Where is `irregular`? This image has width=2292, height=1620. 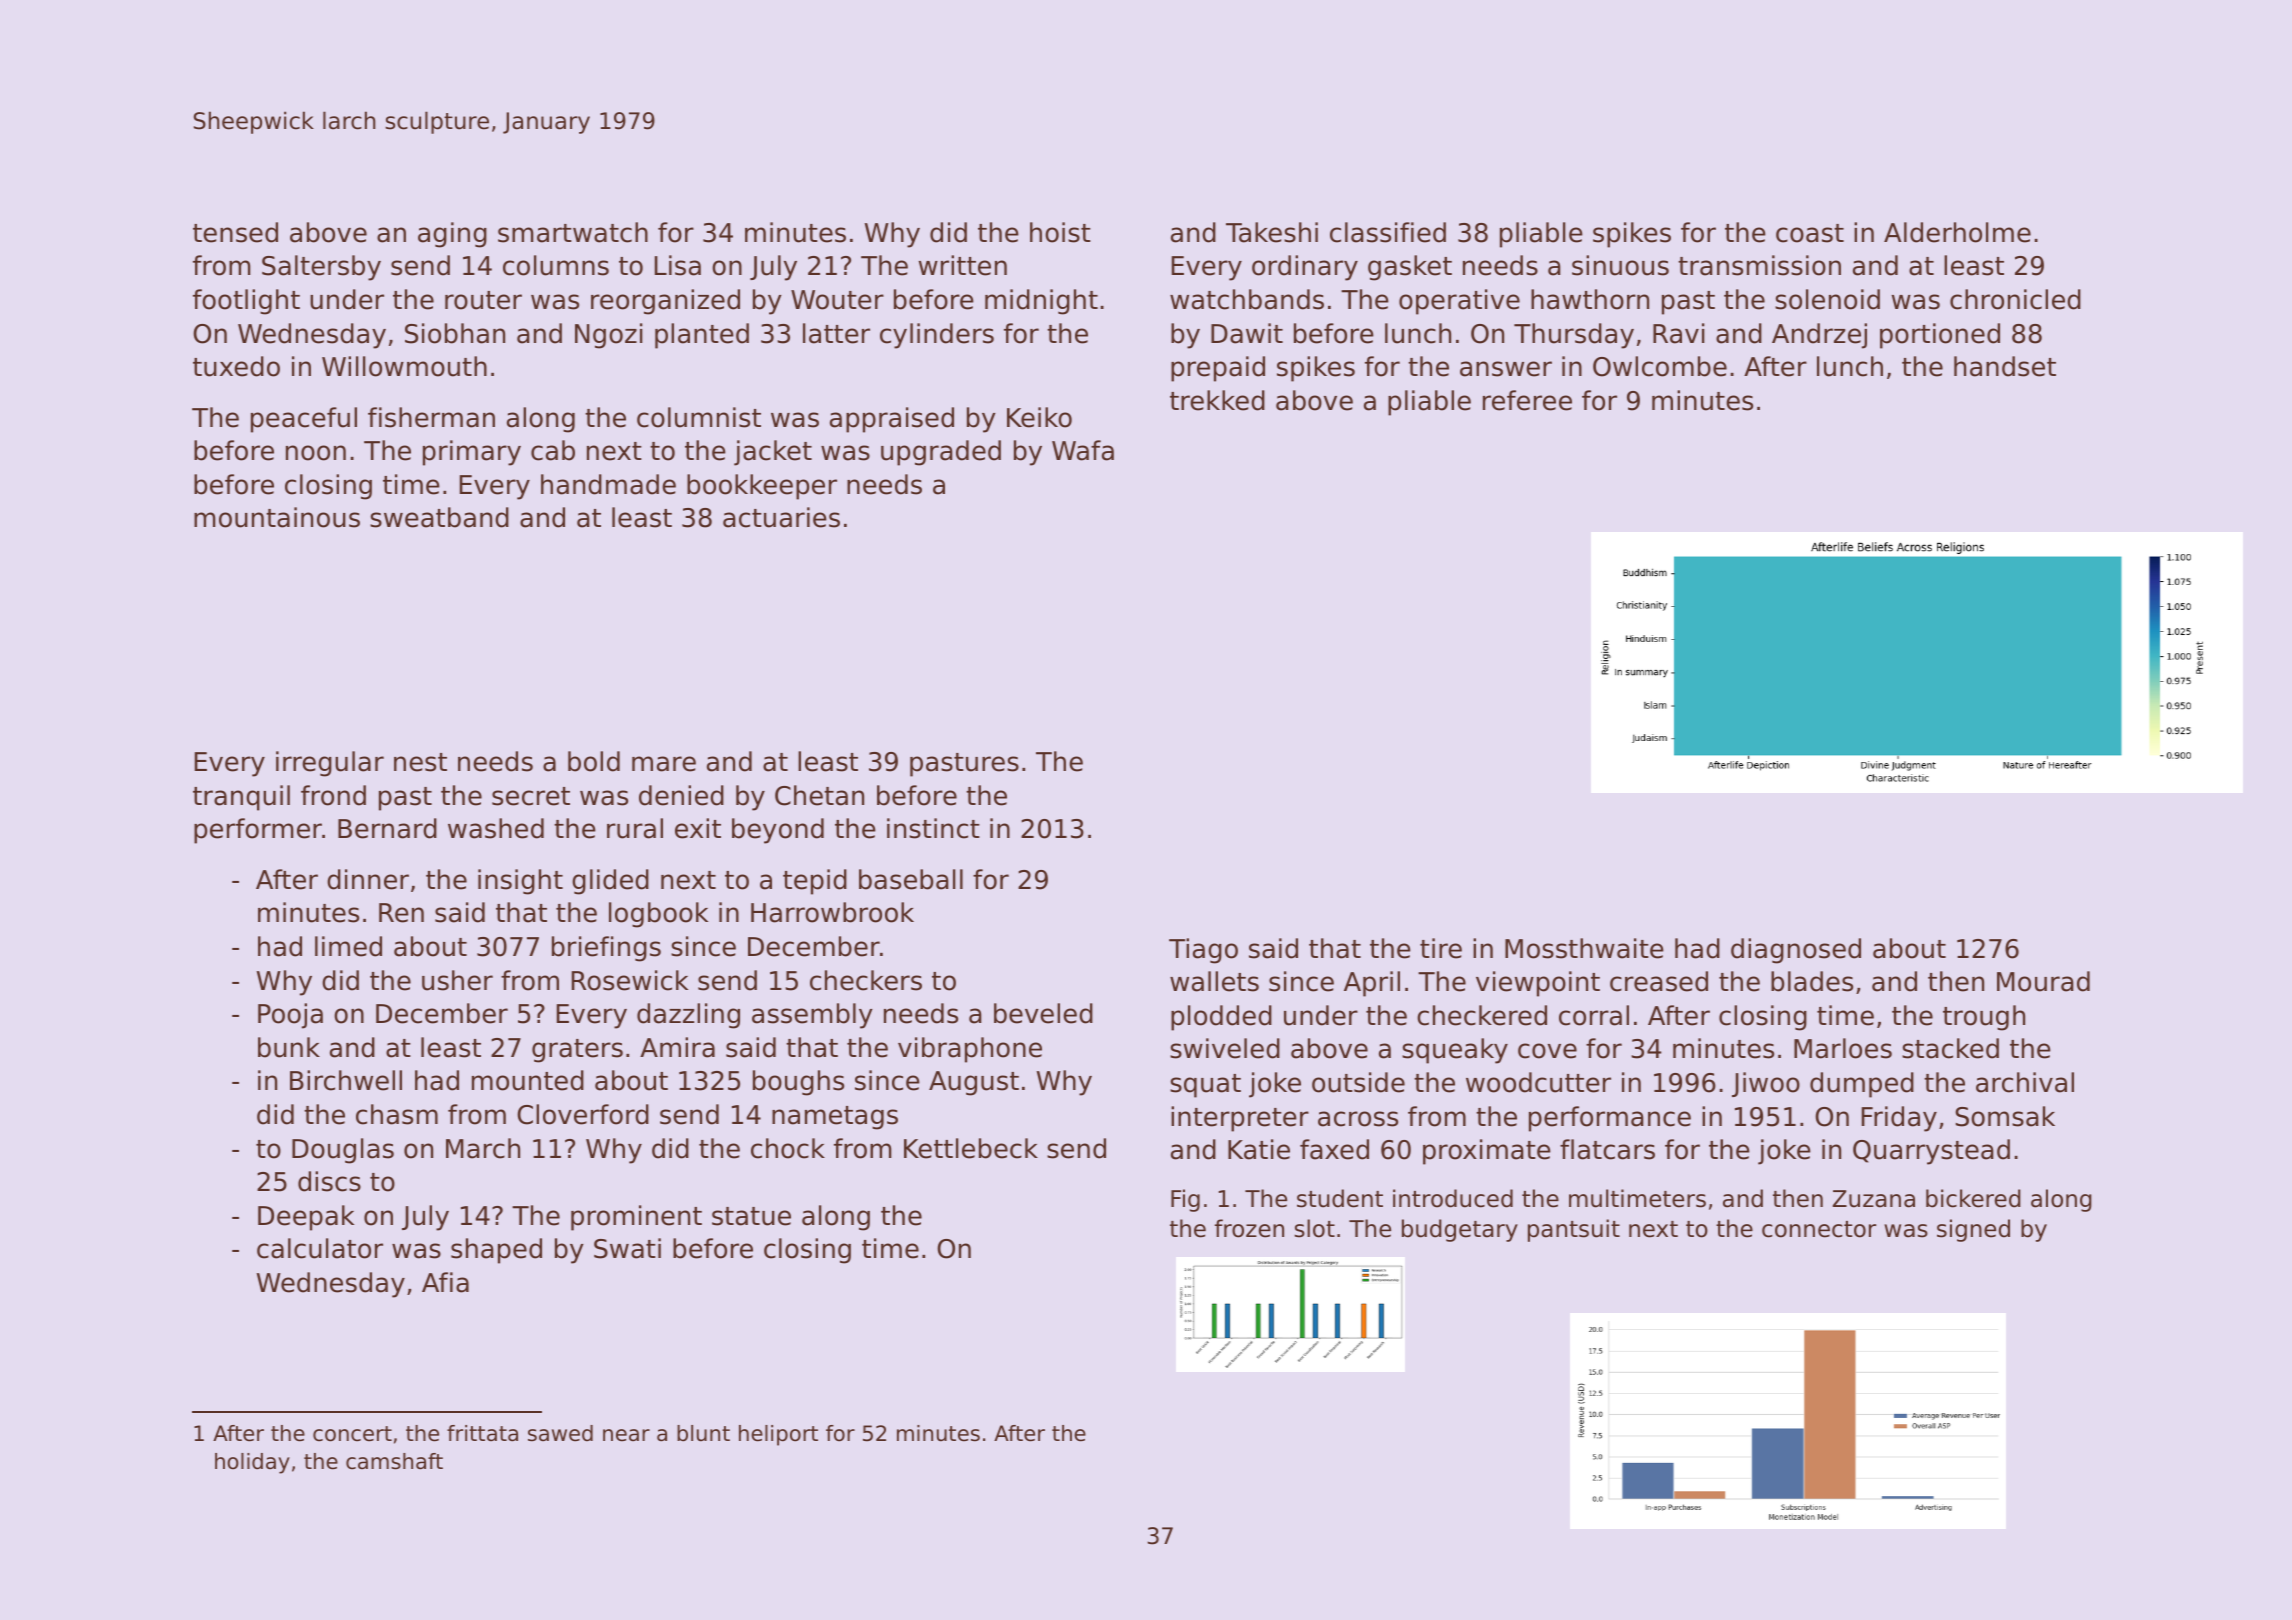
irregular is located at coordinates (330, 764).
